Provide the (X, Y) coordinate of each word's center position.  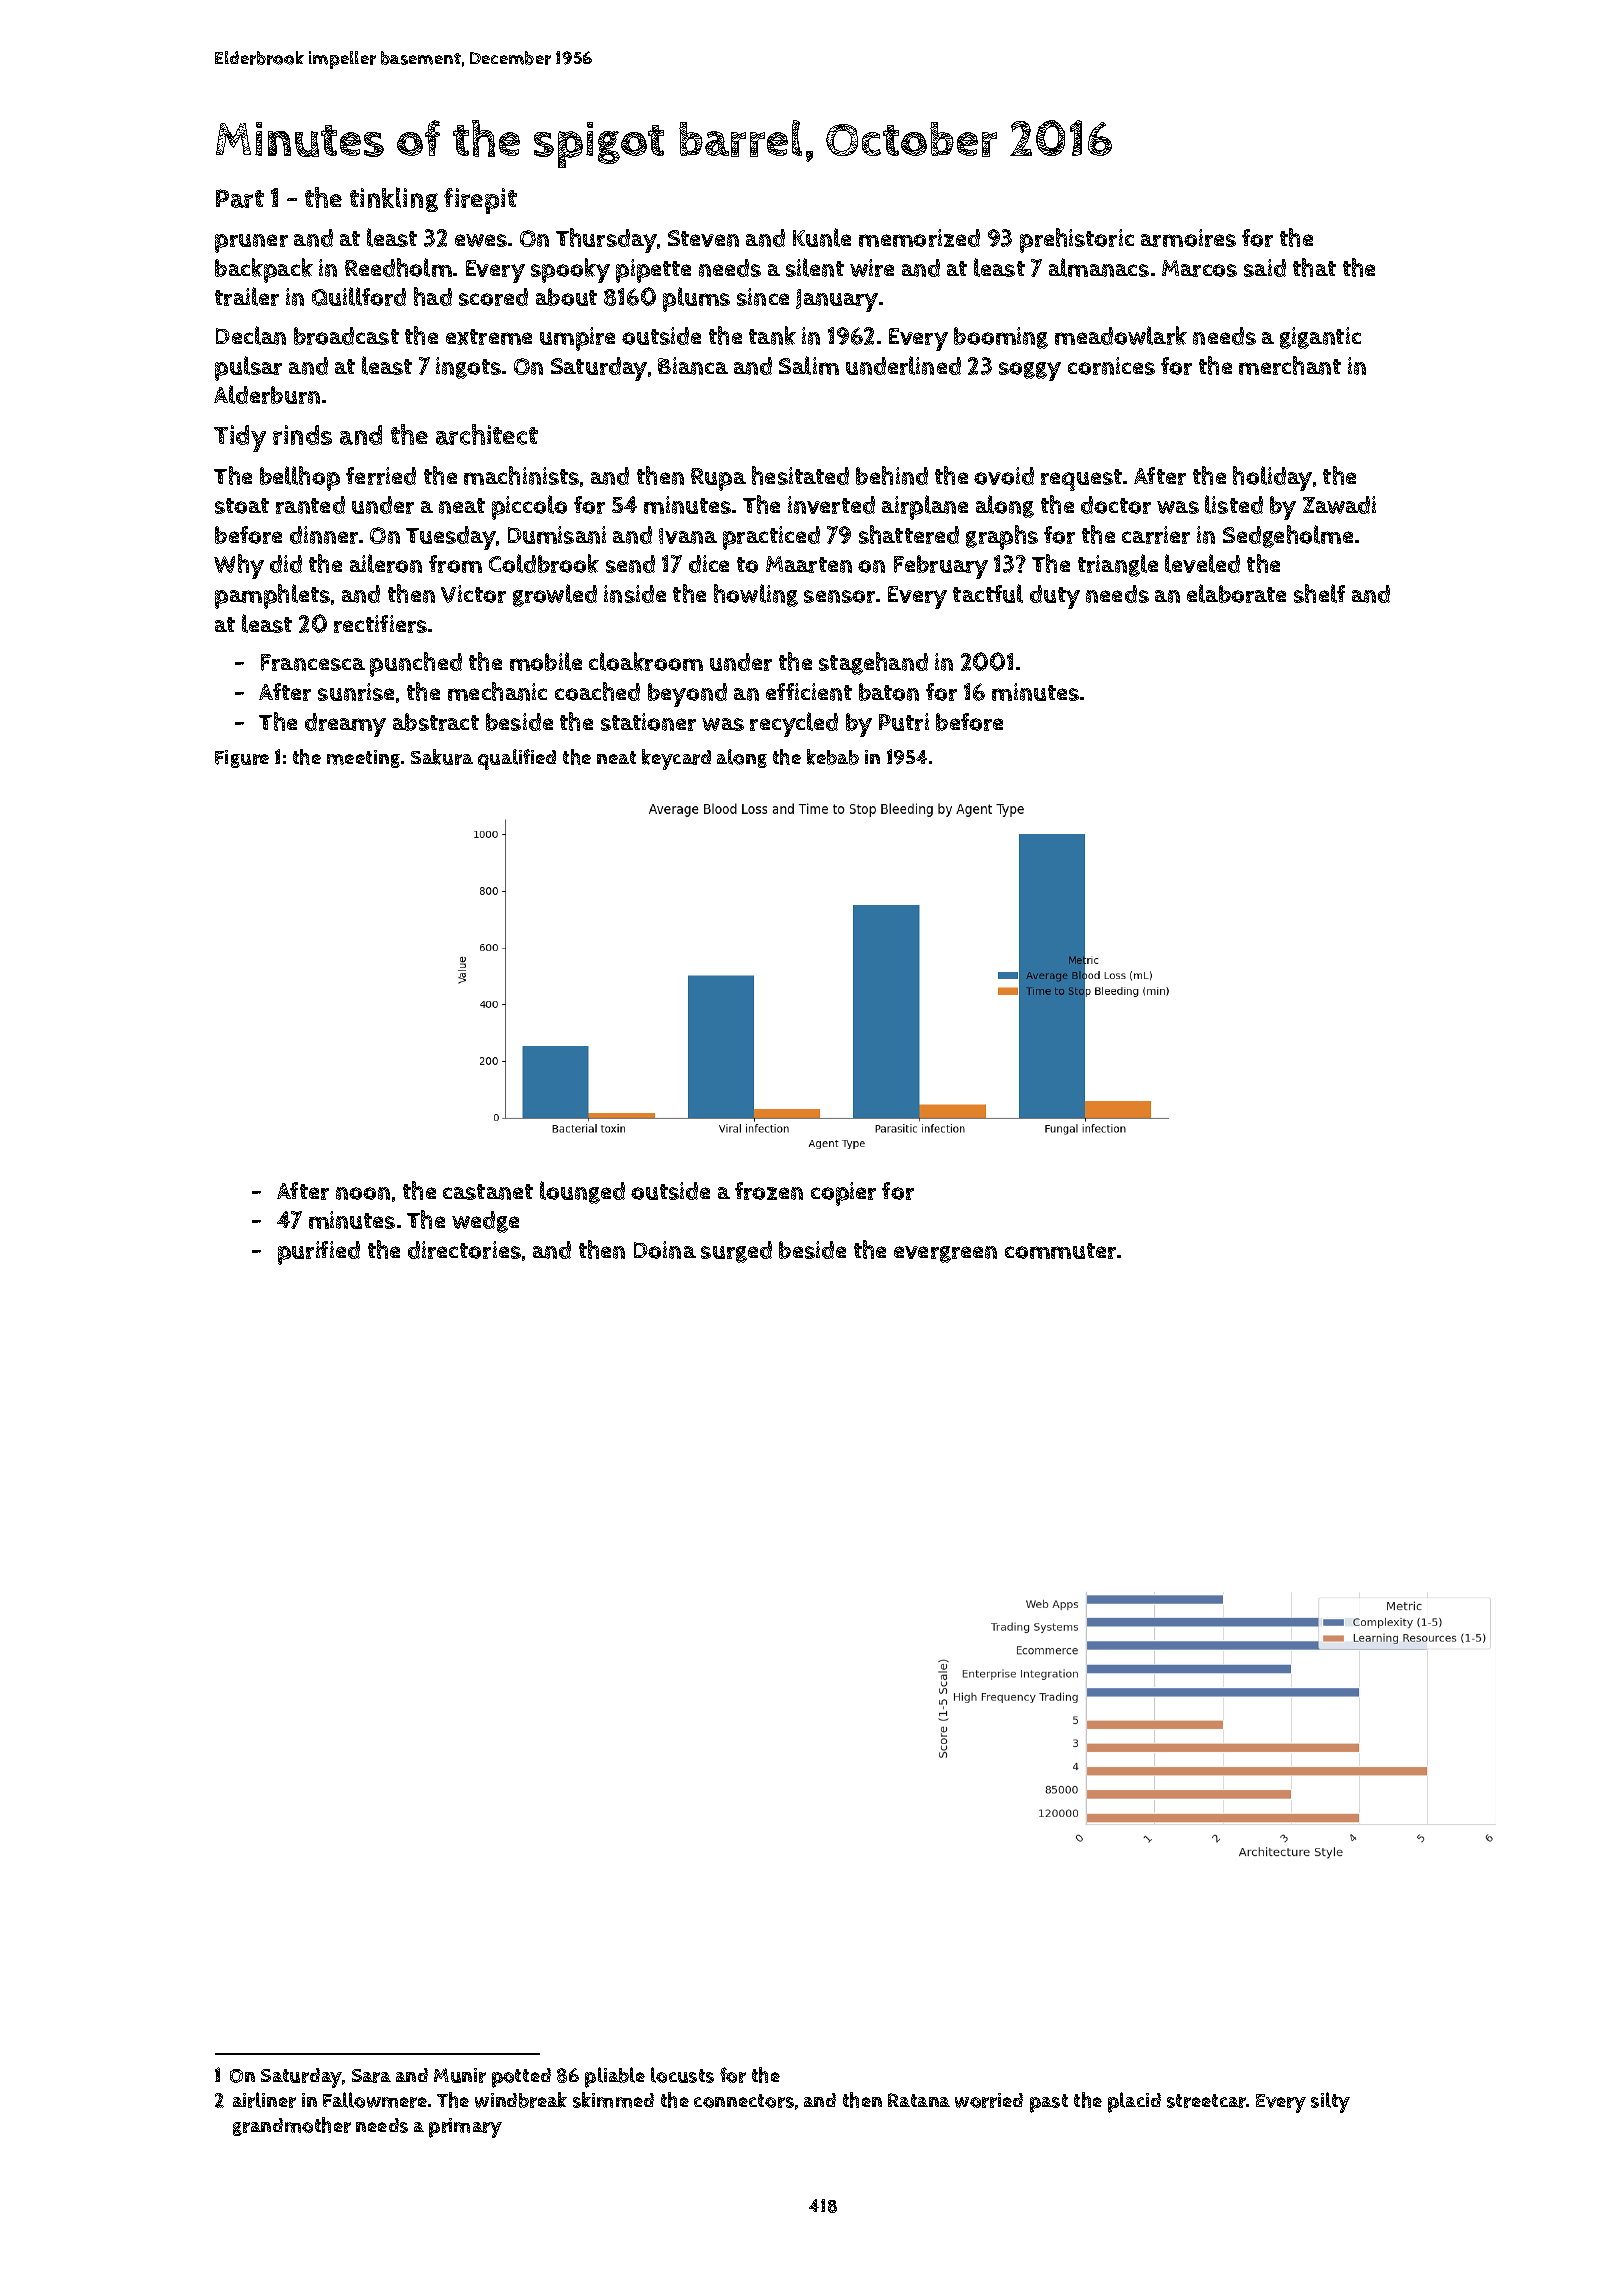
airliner (264, 2100)
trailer (247, 296)
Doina (665, 1250)
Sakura (442, 757)
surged (736, 1252)
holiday (1272, 478)
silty (1330, 2102)
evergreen (945, 1254)
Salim (809, 365)
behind (892, 475)
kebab (833, 757)
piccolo (529, 507)
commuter (1060, 1251)
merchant (1290, 365)
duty (1055, 597)
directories (464, 1250)
